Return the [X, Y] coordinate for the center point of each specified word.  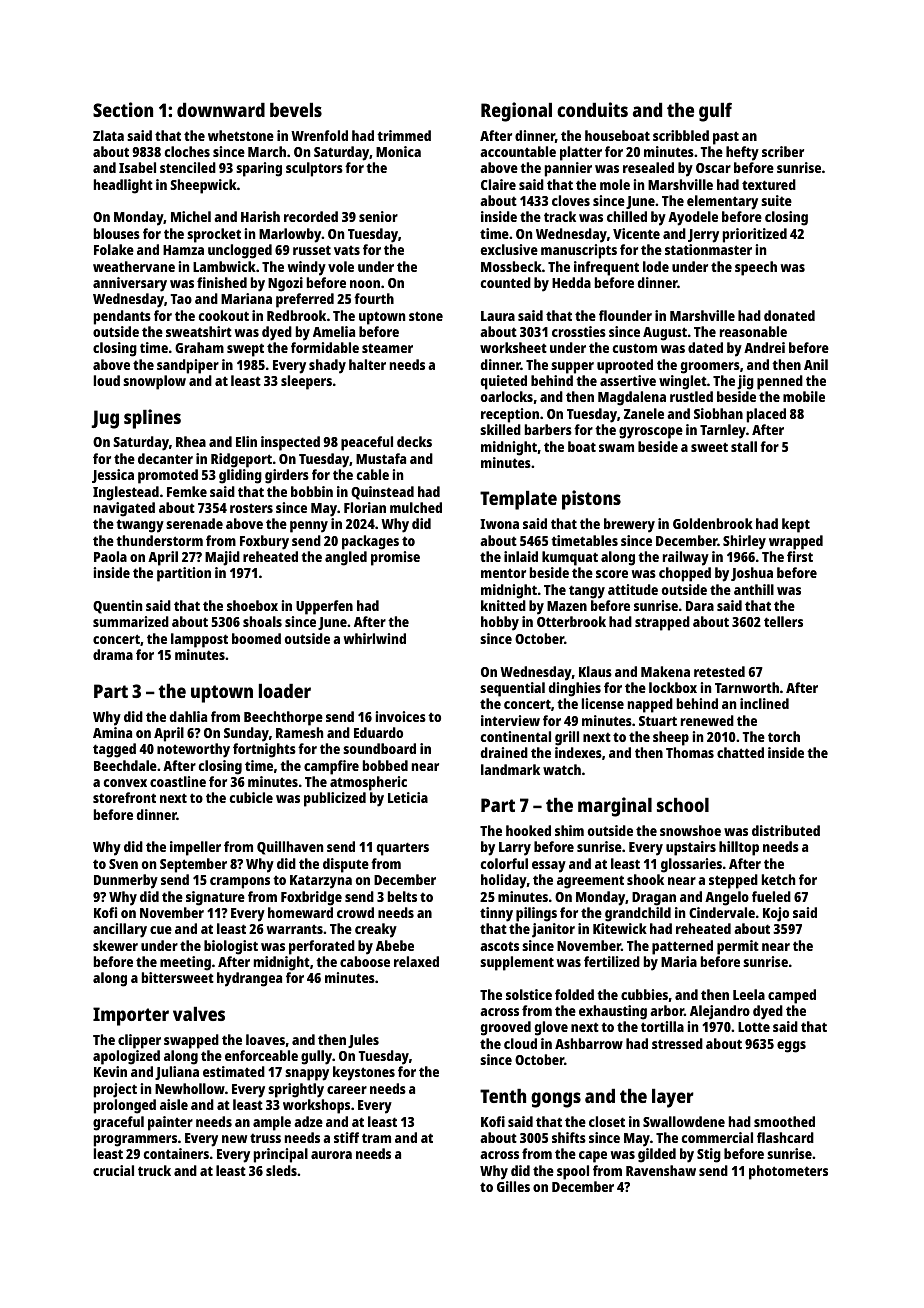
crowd [355, 912]
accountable [518, 151]
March [267, 151]
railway [686, 558]
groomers [710, 368]
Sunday [246, 734]
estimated [234, 1071]
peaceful [367, 443]
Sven [123, 864]
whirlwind [375, 638]
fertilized [612, 961]
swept [245, 350]
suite [776, 200]
